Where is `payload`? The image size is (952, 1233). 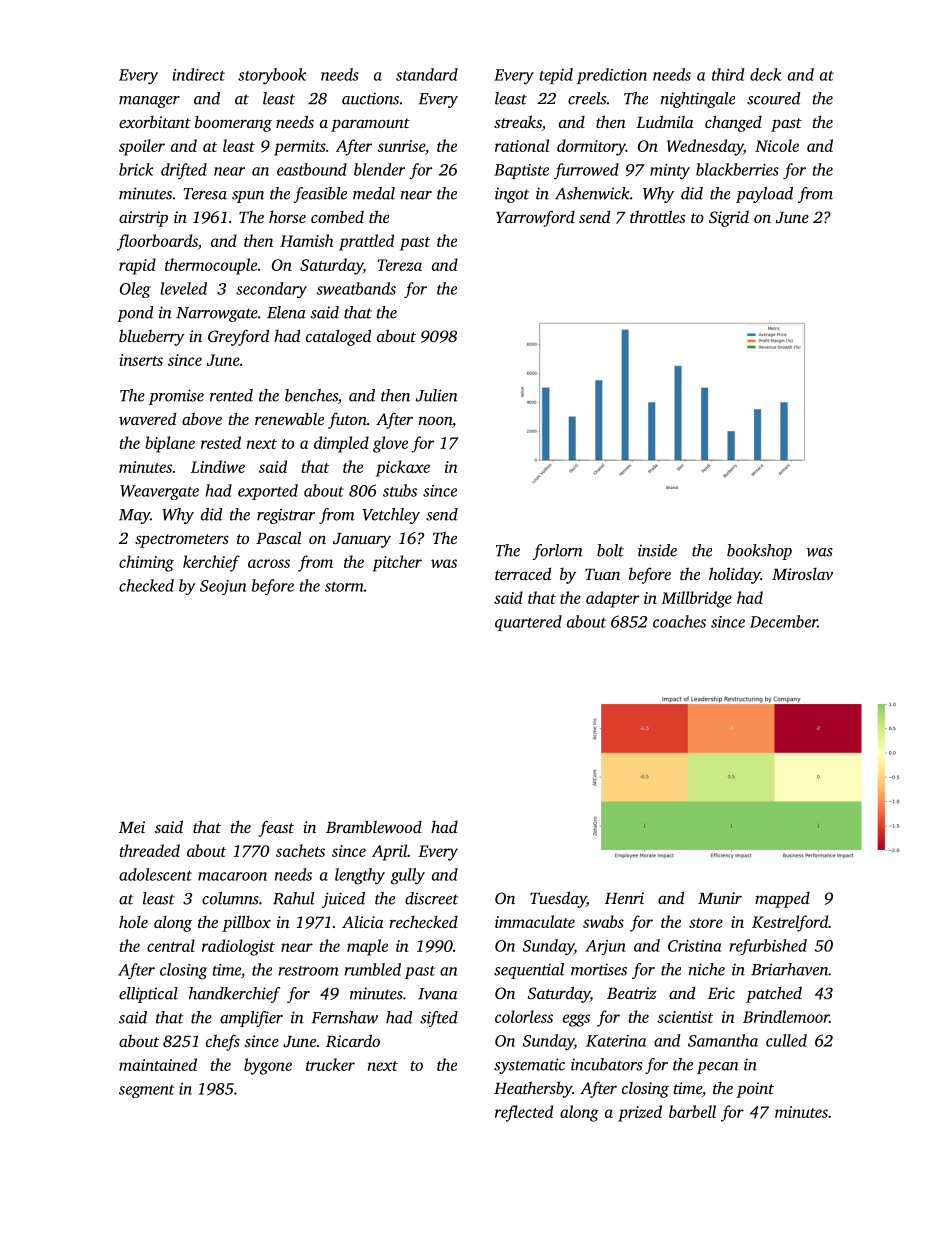
payload is located at coordinates (764, 195).
